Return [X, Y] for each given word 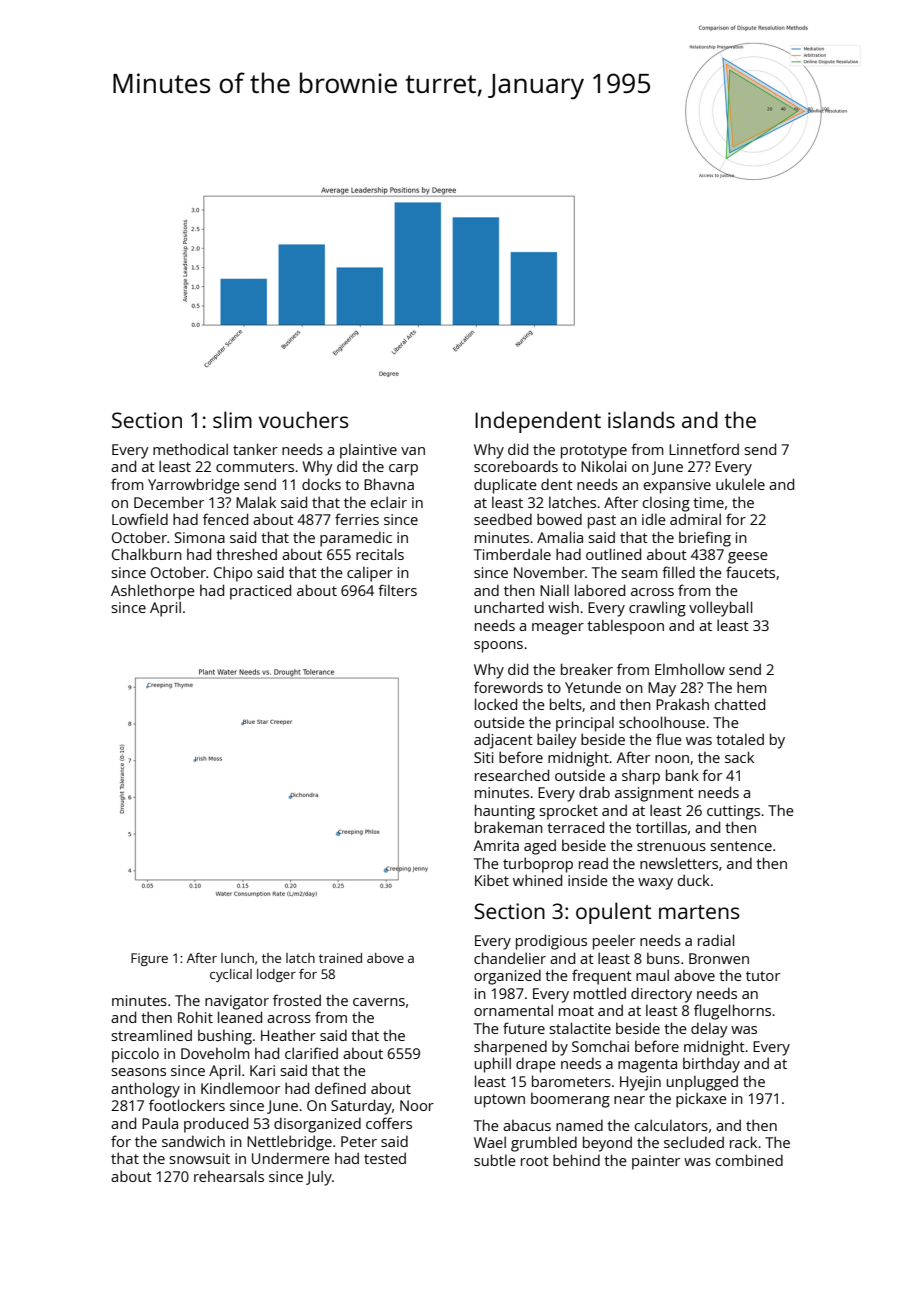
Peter [359, 1141]
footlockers [187, 1105]
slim [232, 419]
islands [641, 419]
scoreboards [516, 466]
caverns [379, 1002]
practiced [260, 592]
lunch [237, 958]
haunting [505, 812]
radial [716, 940]
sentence [741, 846]
